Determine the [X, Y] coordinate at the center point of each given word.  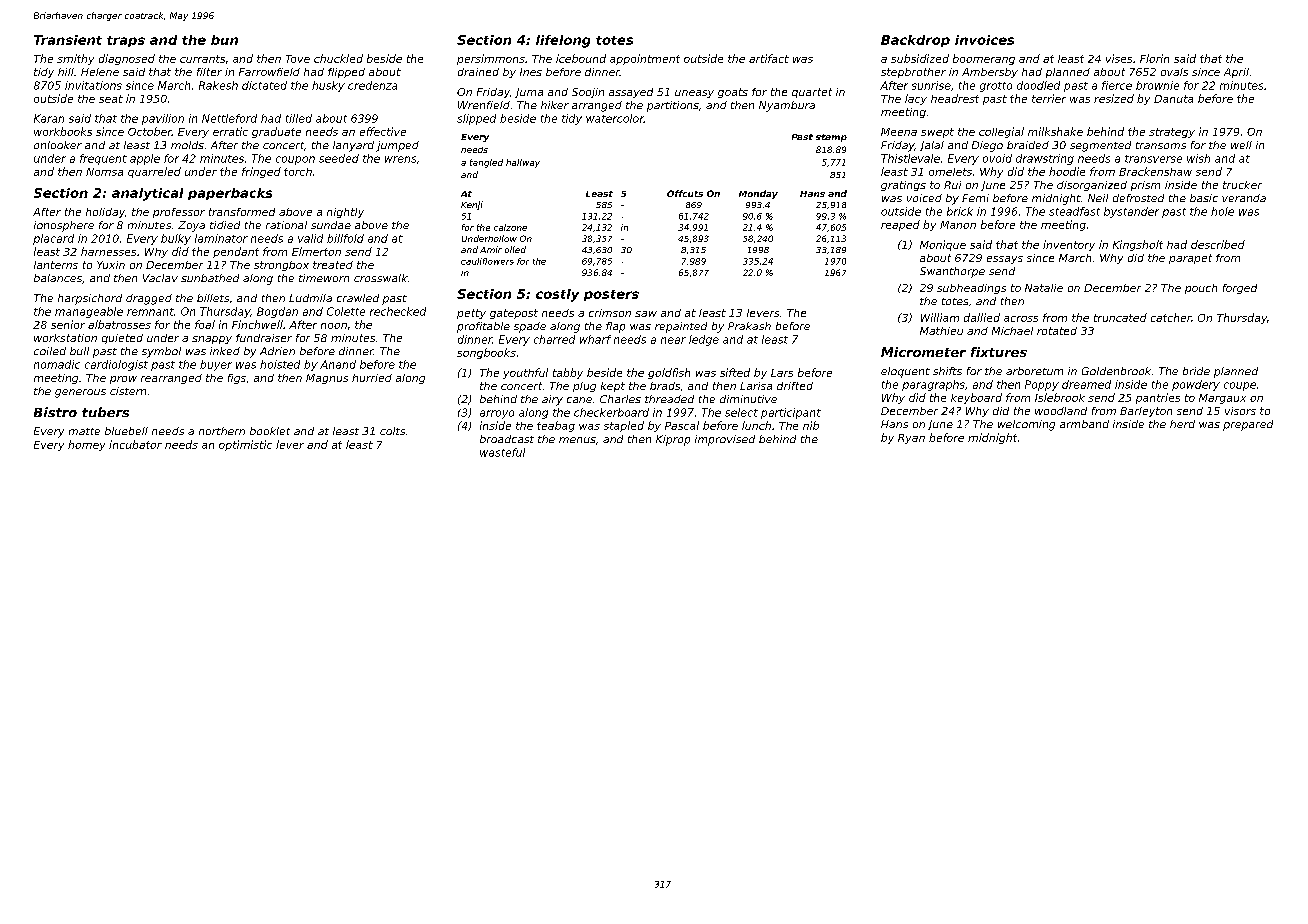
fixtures [999, 352]
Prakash [749, 326]
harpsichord [90, 299]
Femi [975, 198]
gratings [903, 186]
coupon [295, 160]
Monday [758, 194]
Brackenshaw [1155, 171]
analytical [147, 194]
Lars [782, 373]
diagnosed [127, 59]
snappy [212, 340]
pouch [1201, 289]
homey [86, 445]
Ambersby [990, 73]
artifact [769, 58]
